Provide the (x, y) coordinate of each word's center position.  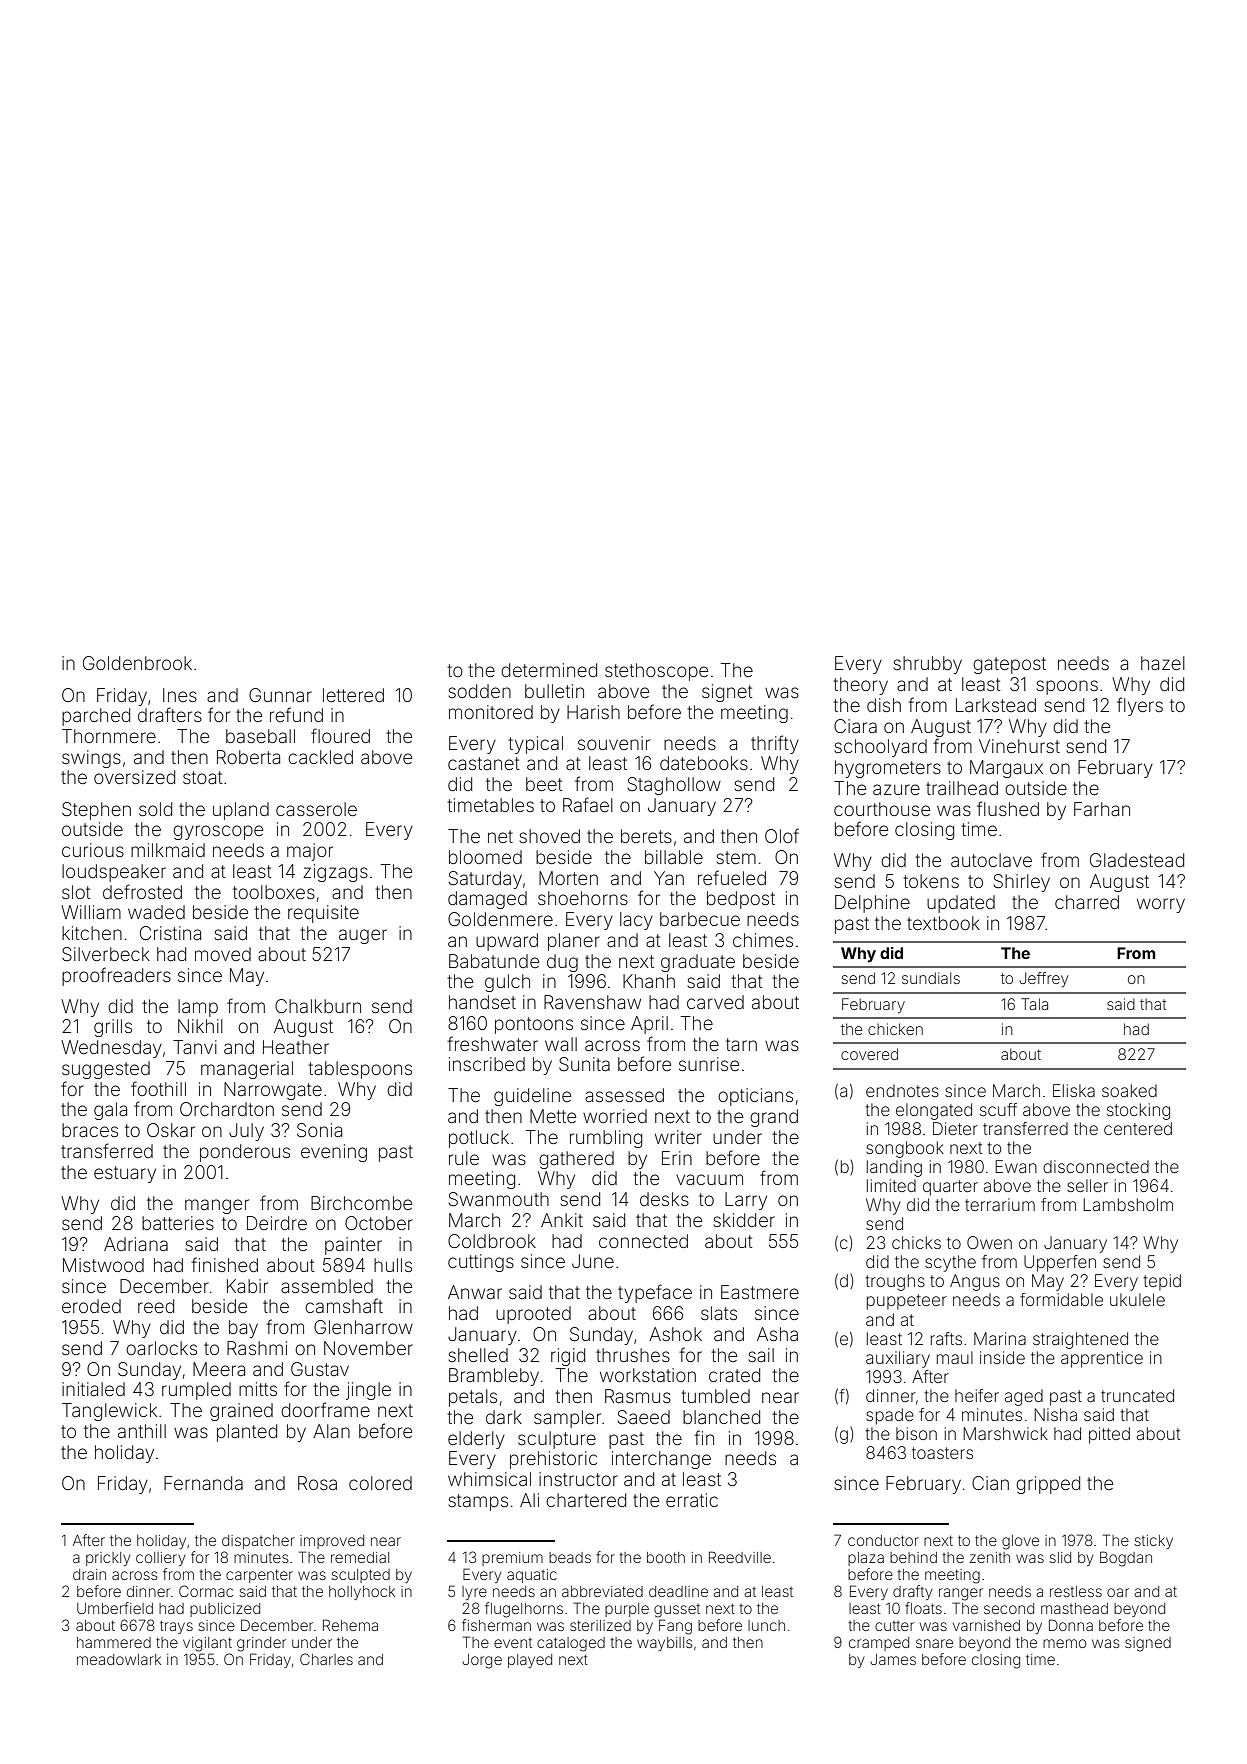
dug (562, 963)
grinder (261, 1644)
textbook (943, 923)
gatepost (1009, 665)
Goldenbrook (137, 663)
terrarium (1000, 1204)
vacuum (709, 1179)
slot (76, 892)
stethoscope (656, 672)
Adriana (136, 1244)
